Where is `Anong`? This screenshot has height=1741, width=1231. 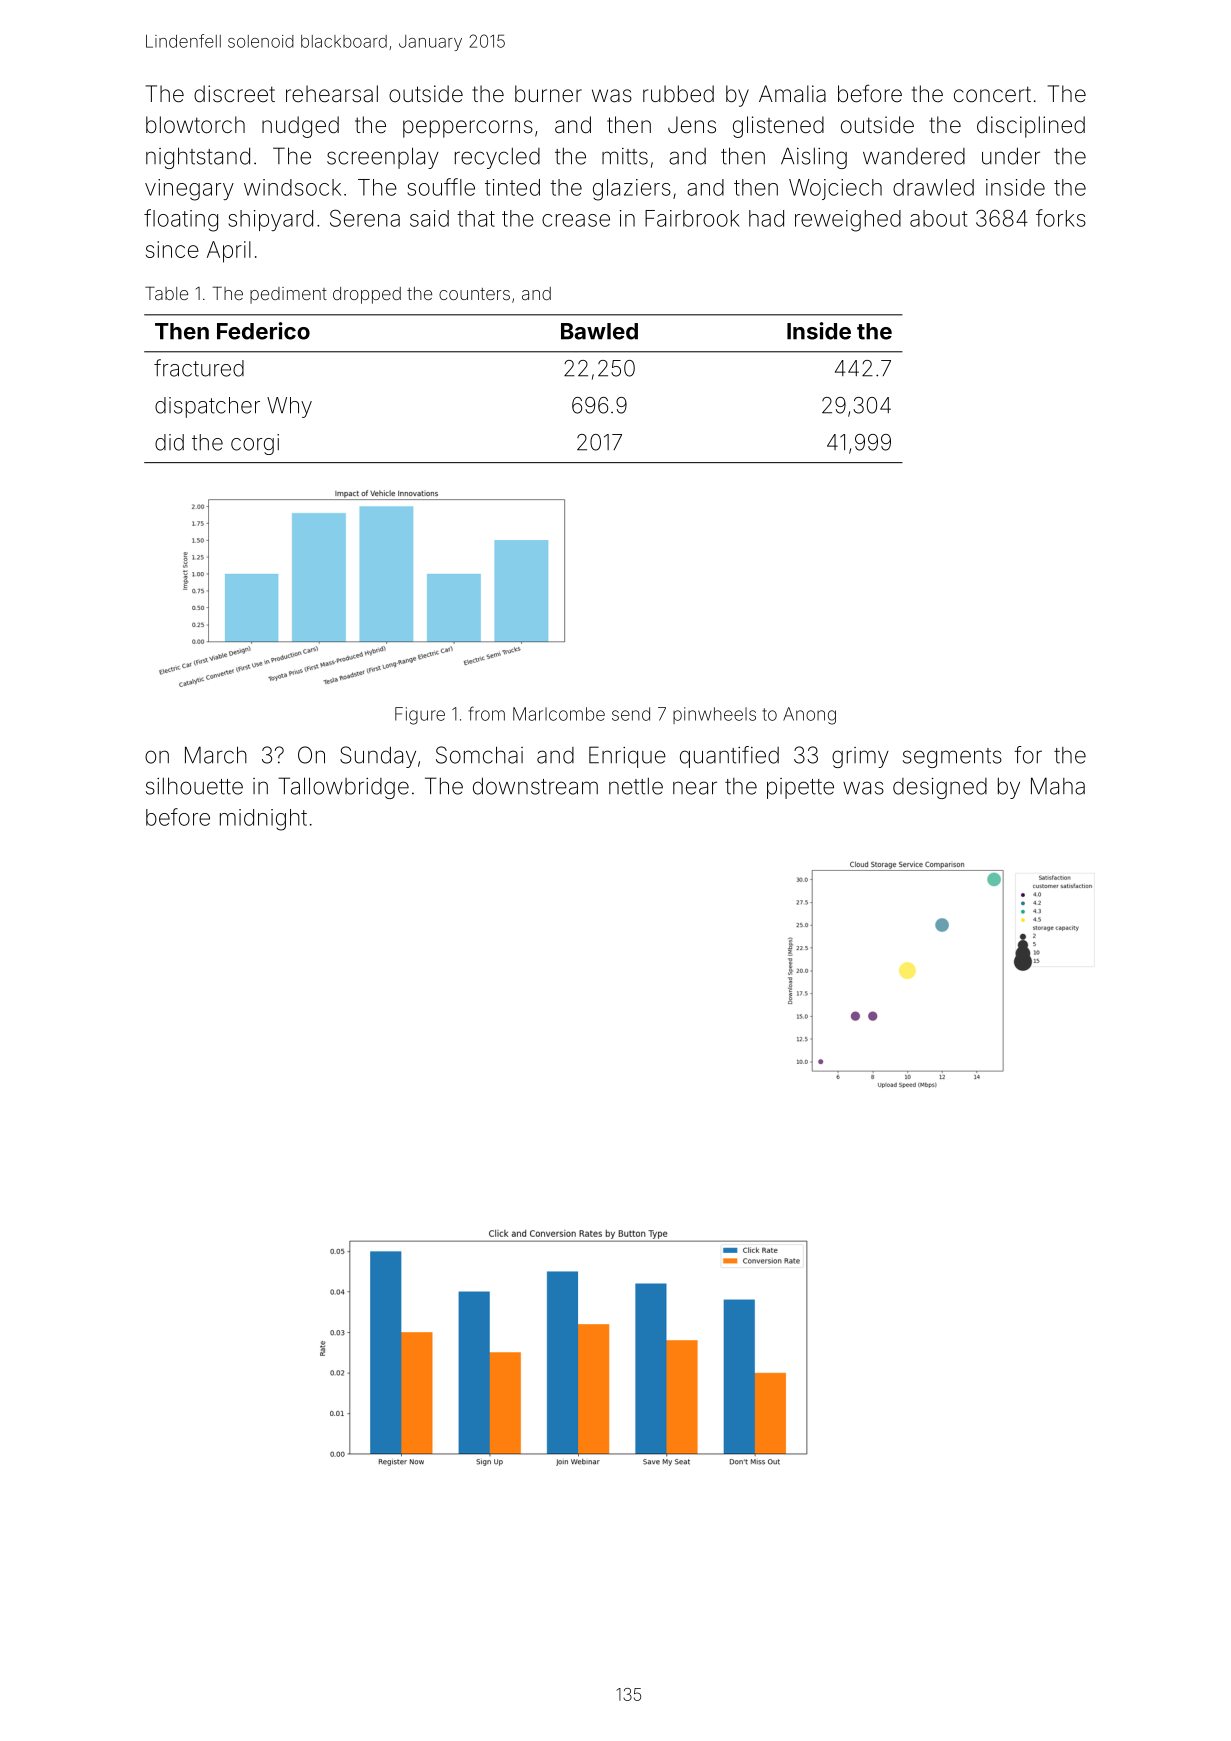
Anong is located at coordinates (809, 716).
